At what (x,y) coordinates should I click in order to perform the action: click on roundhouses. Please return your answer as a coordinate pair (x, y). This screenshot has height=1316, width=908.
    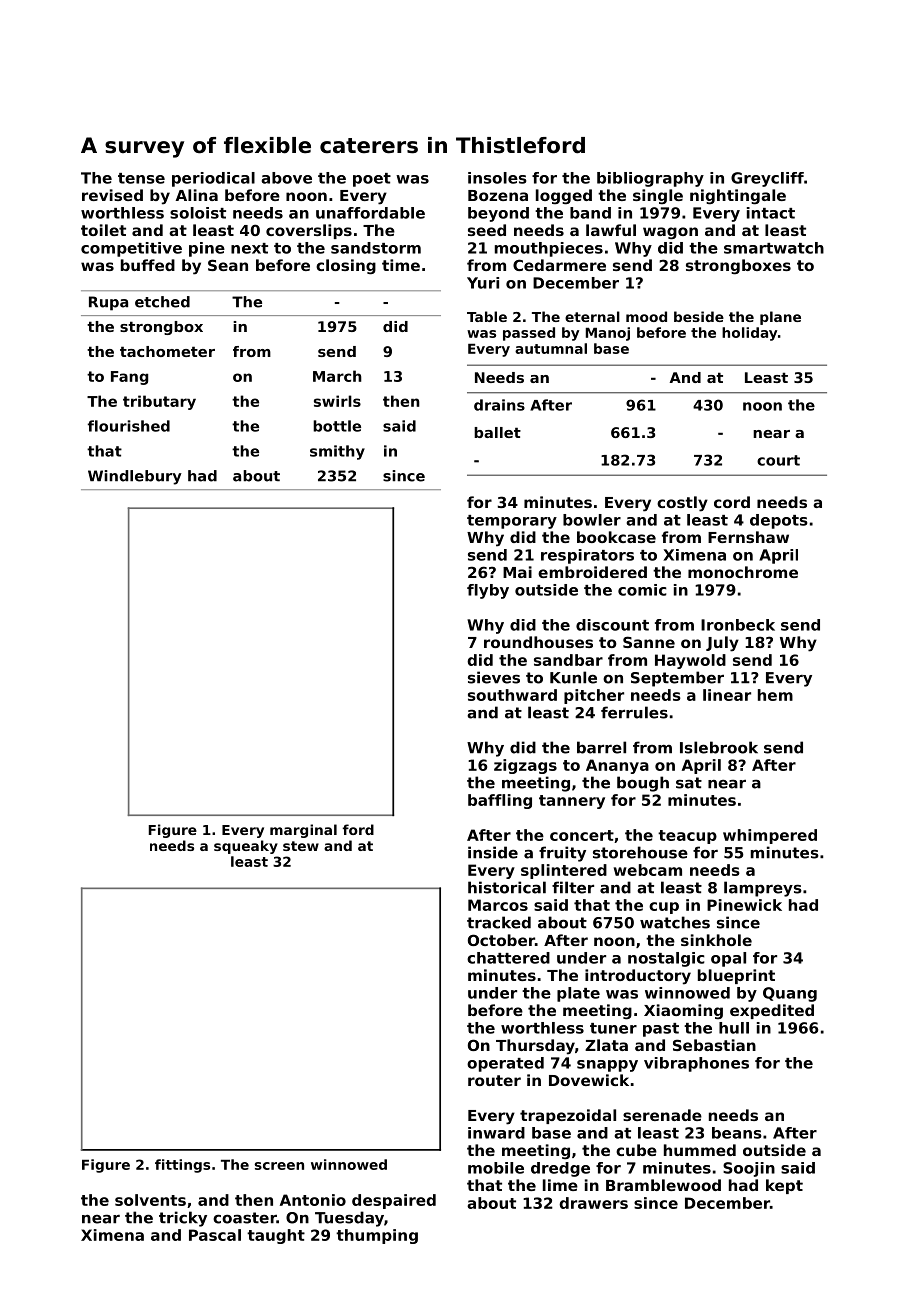
    Looking at the image, I should click on (538, 642).
